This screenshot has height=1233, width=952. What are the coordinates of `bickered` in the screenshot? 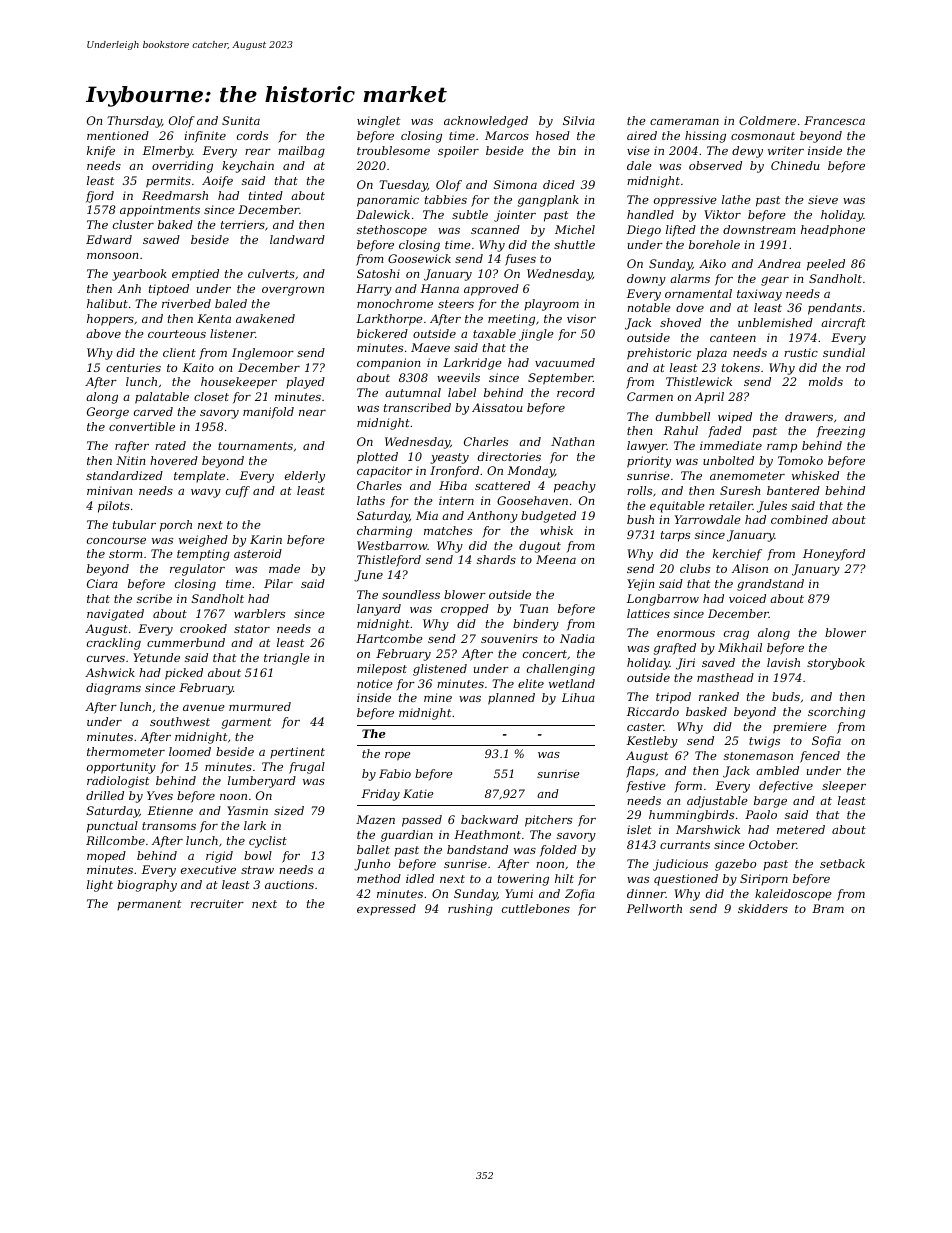 It's located at (382, 333).
